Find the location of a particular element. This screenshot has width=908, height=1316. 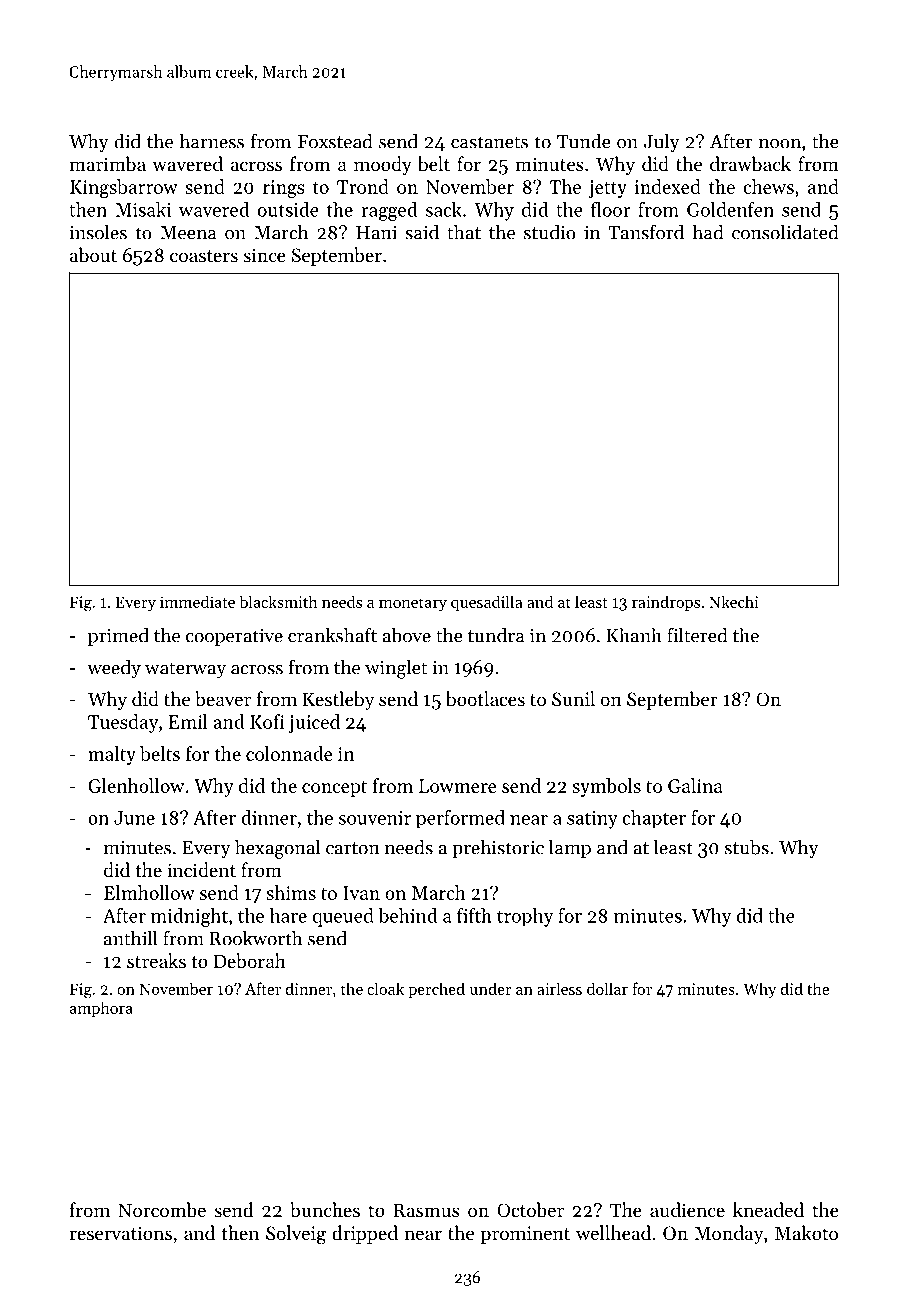

dripped is located at coordinates (365, 1234).
